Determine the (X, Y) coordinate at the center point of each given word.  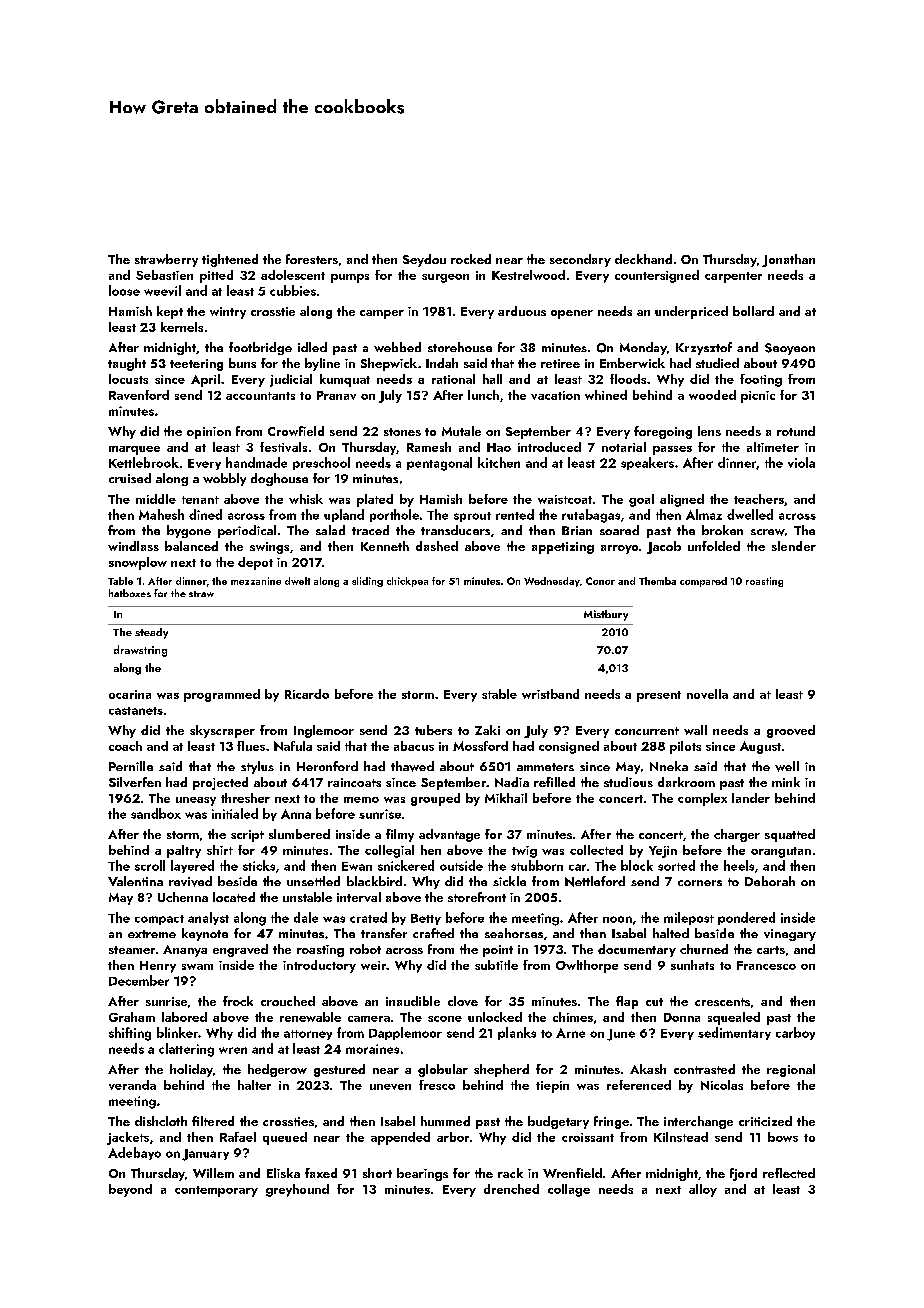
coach (125, 746)
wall (695, 730)
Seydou (424, 260)
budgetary (558, 1122)
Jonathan (788, 260)
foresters (312, 259)
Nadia (512, 782)
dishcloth (161, 1121)
